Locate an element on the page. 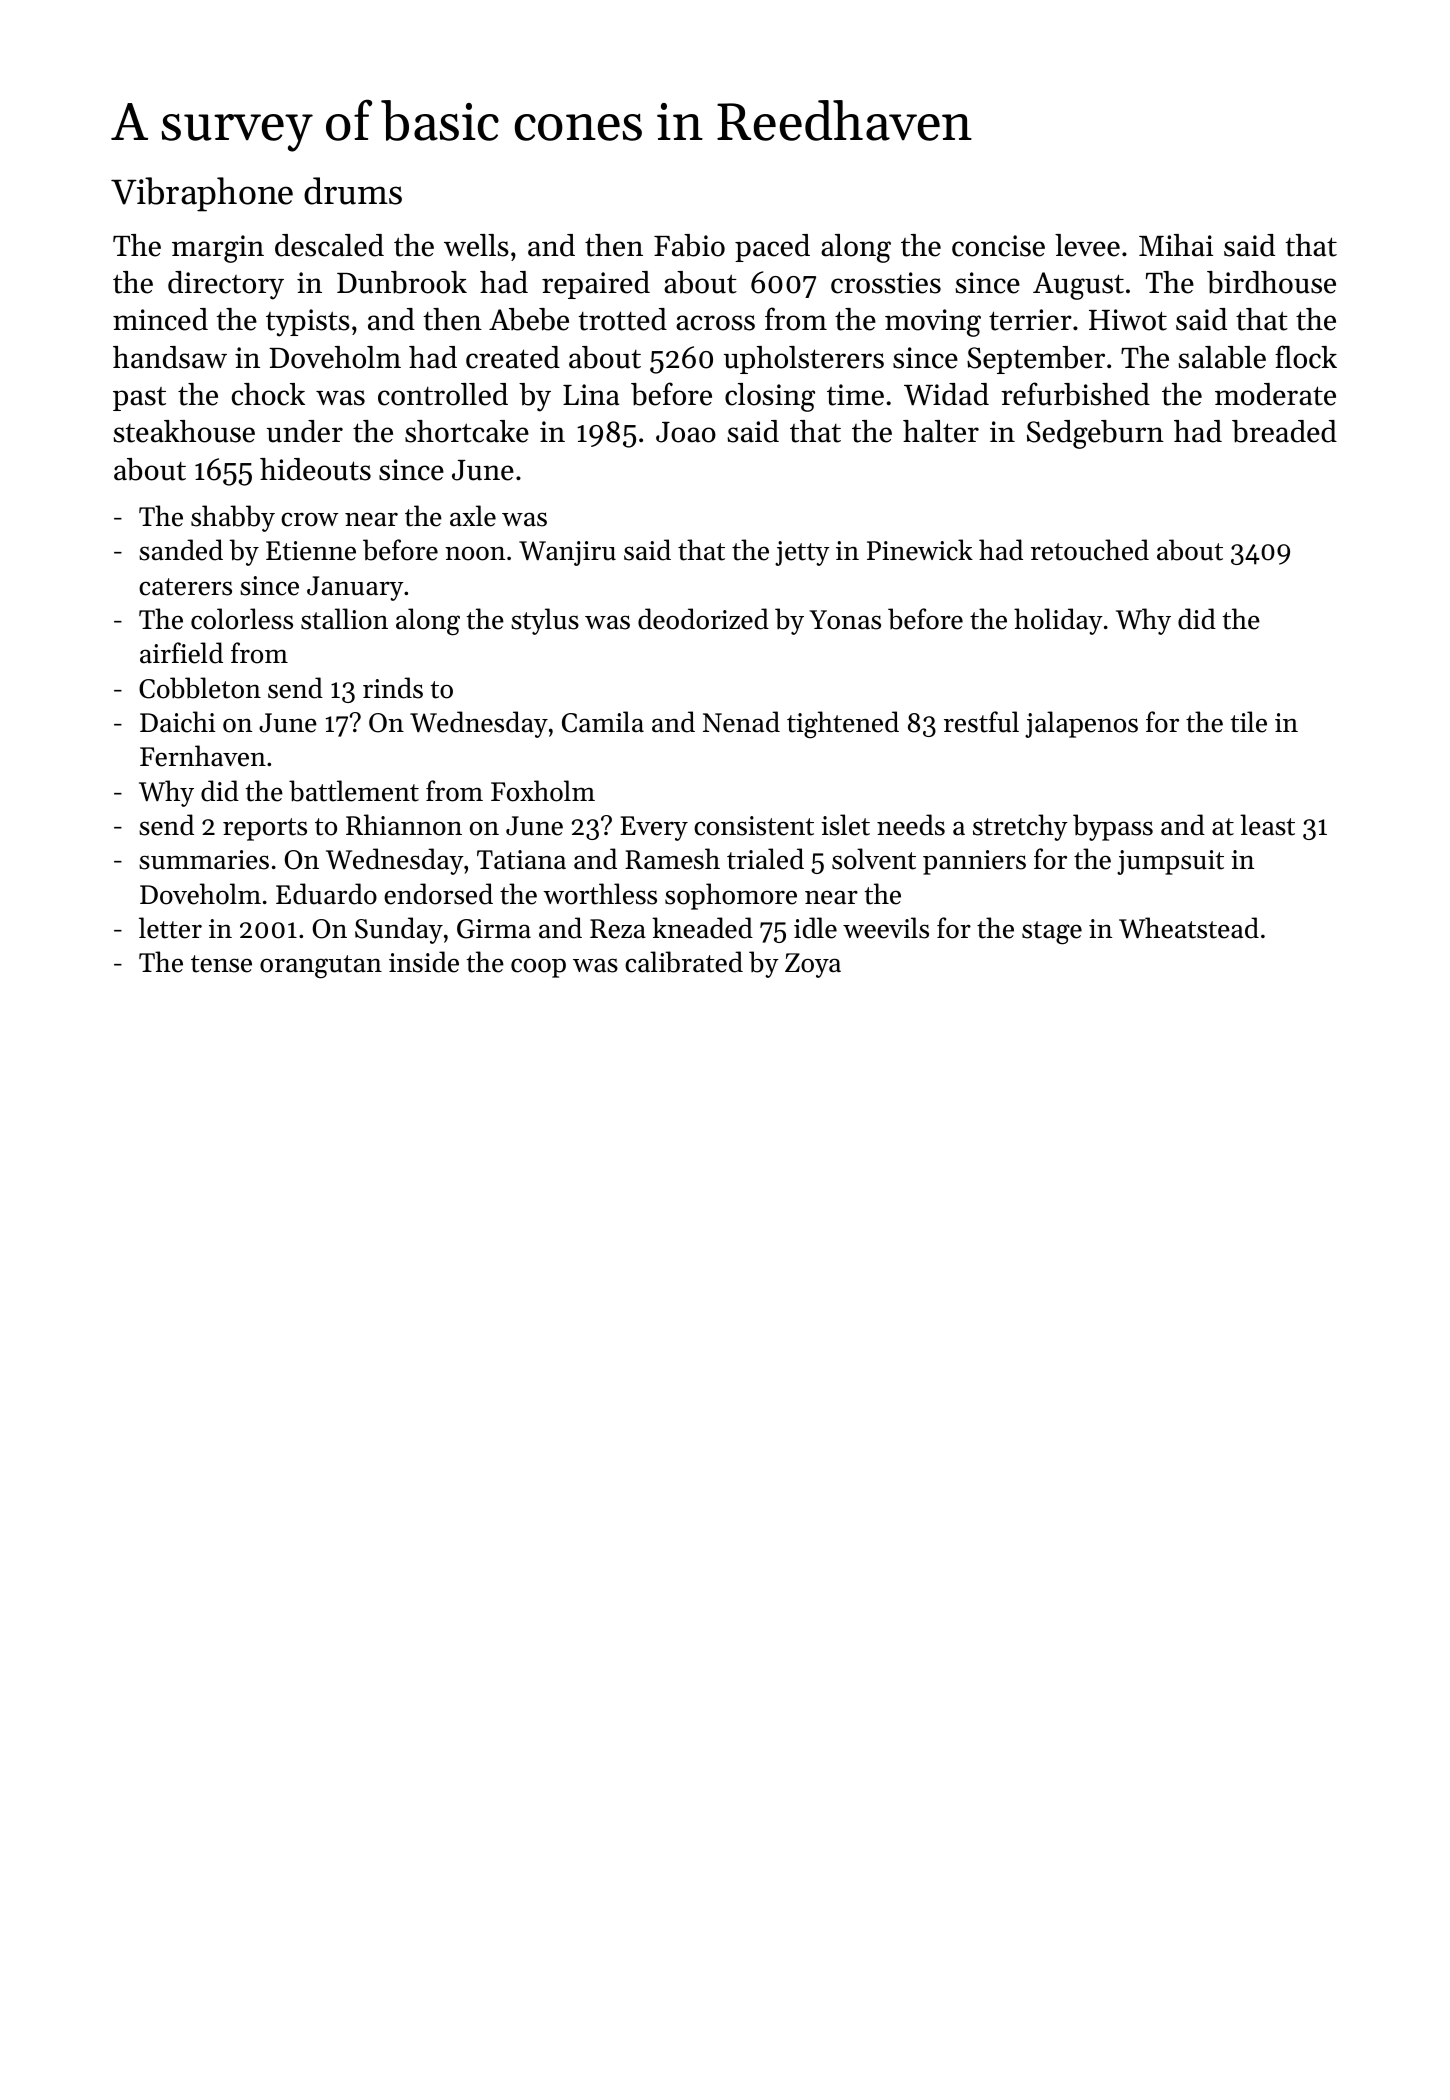 This page has height=2100, width=1450. paced is located at coordinates (772, 248).
